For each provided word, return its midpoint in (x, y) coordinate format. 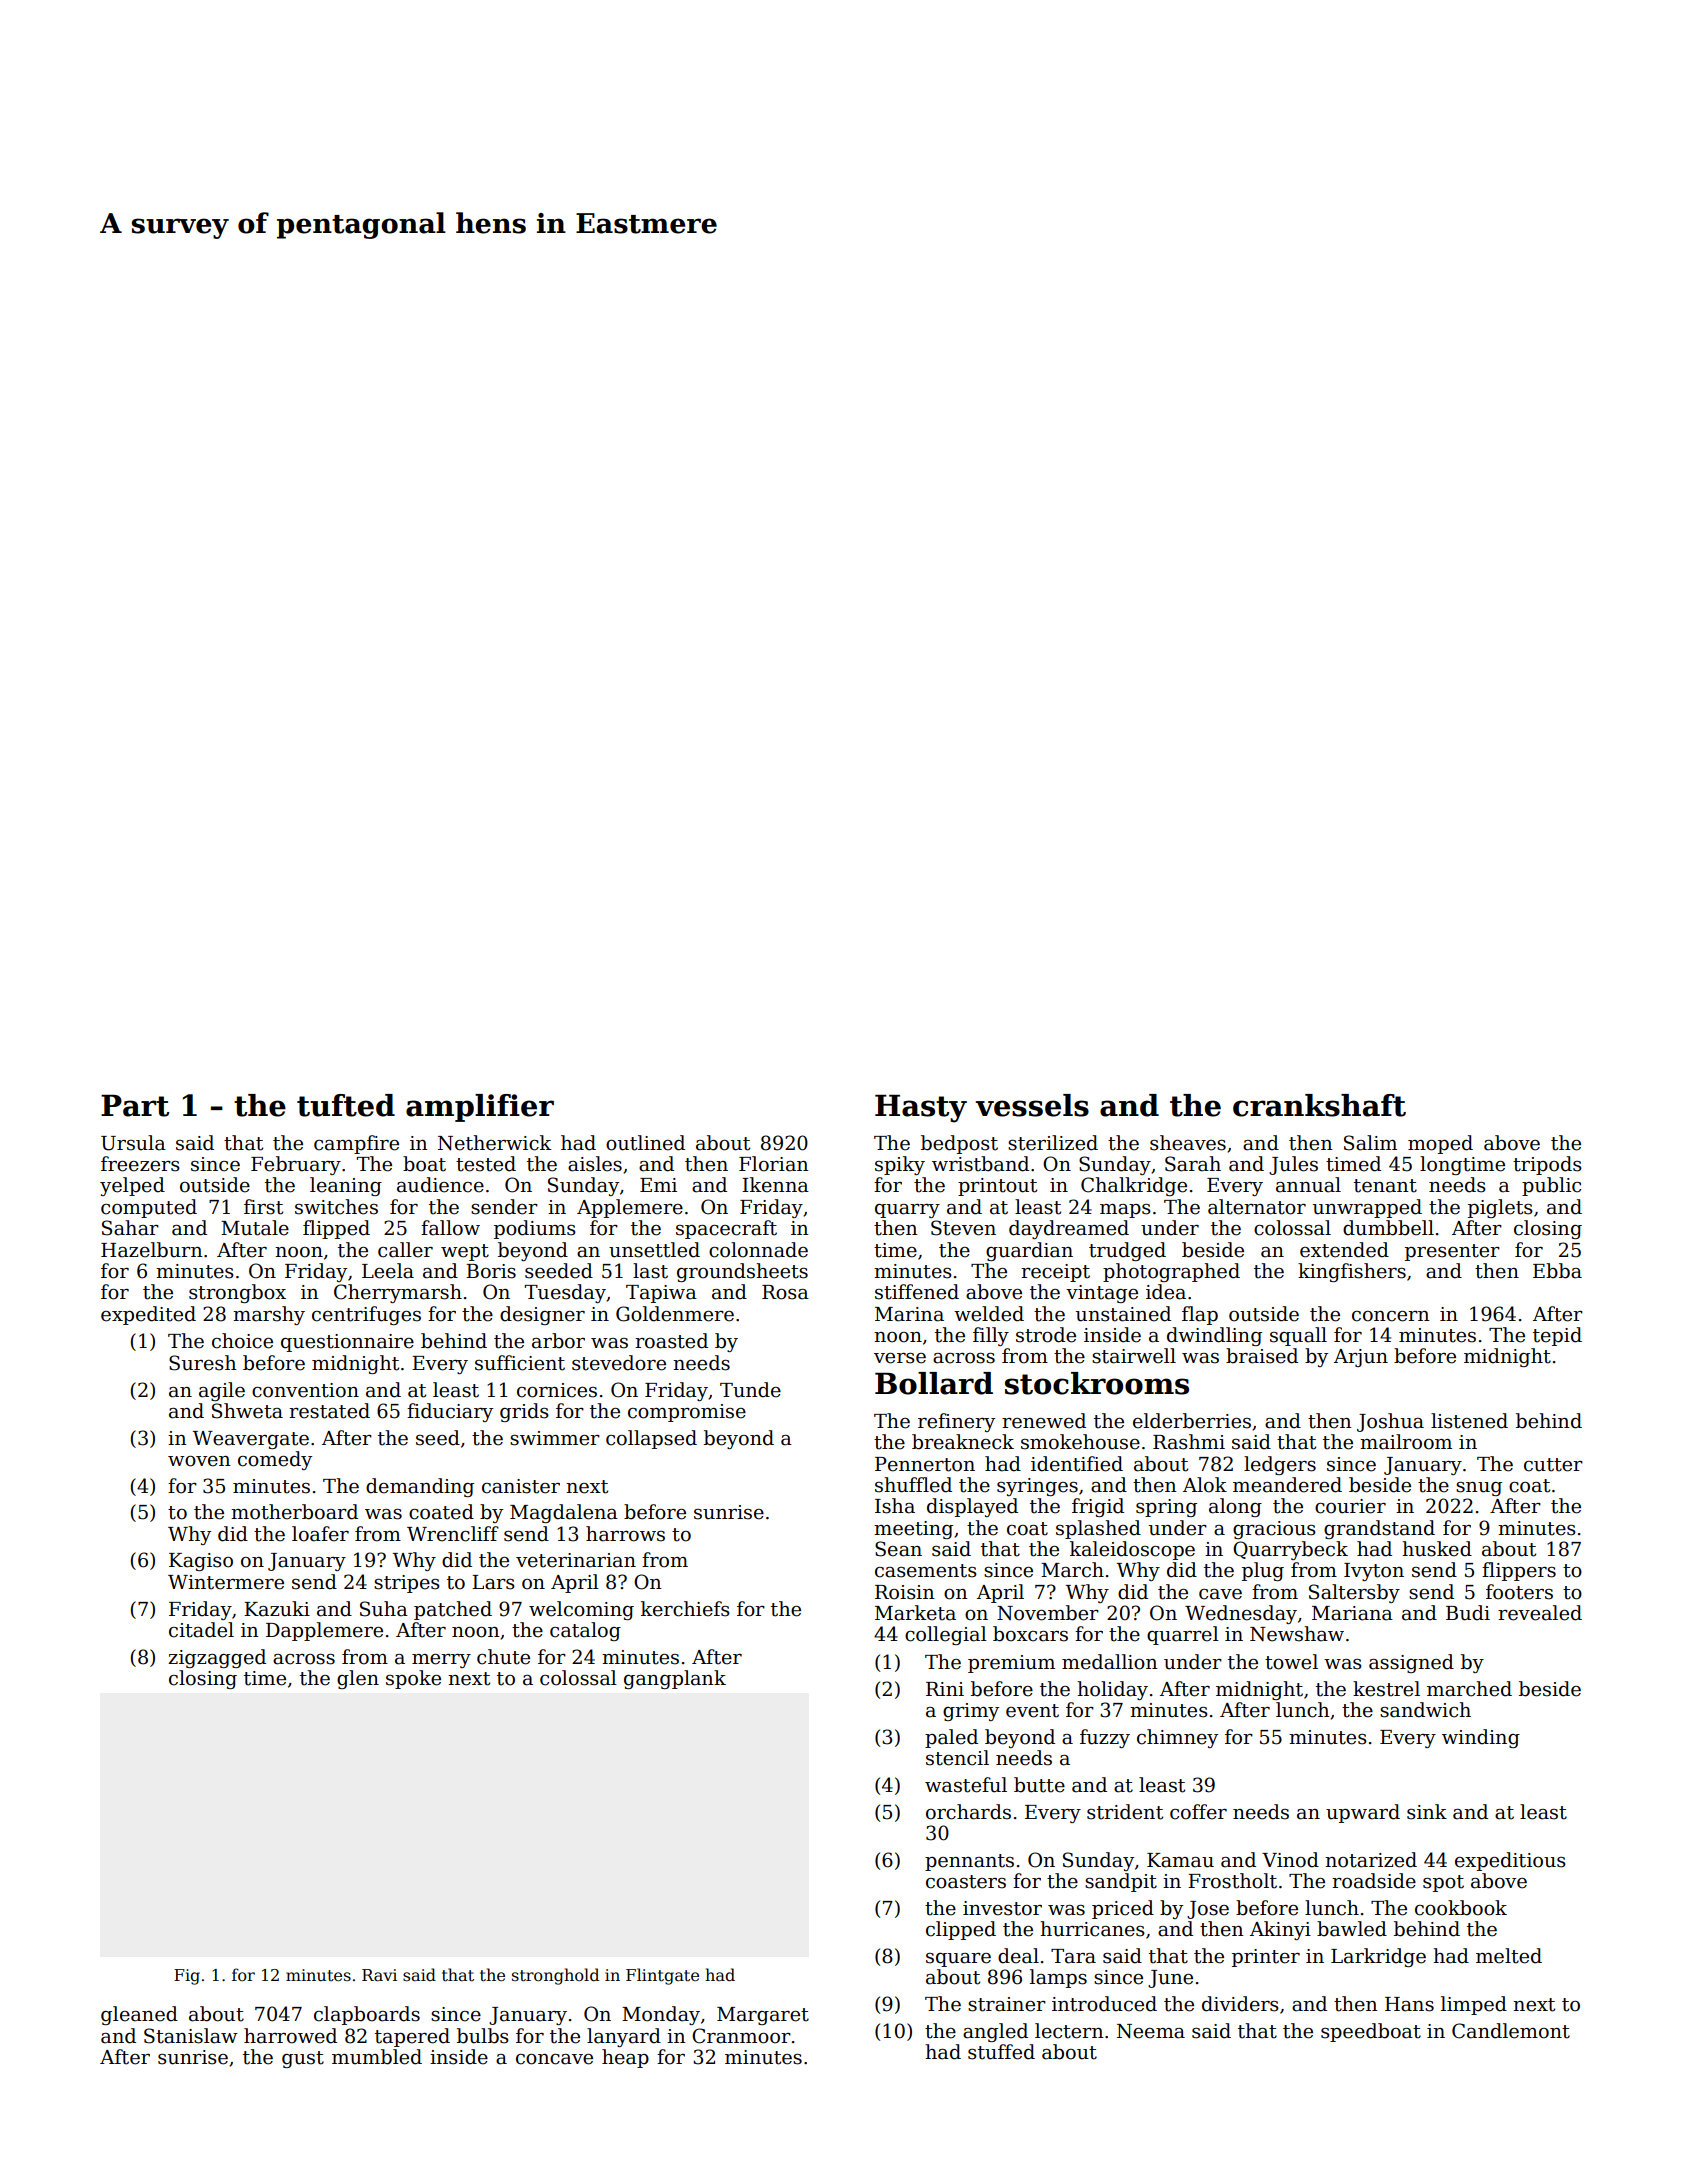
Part (135, 1106)
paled (951, 1738)
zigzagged (217, 1658)
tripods (1547, 1165)
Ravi (379, 1975)
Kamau (1180, 1860)
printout (997, 1187)
